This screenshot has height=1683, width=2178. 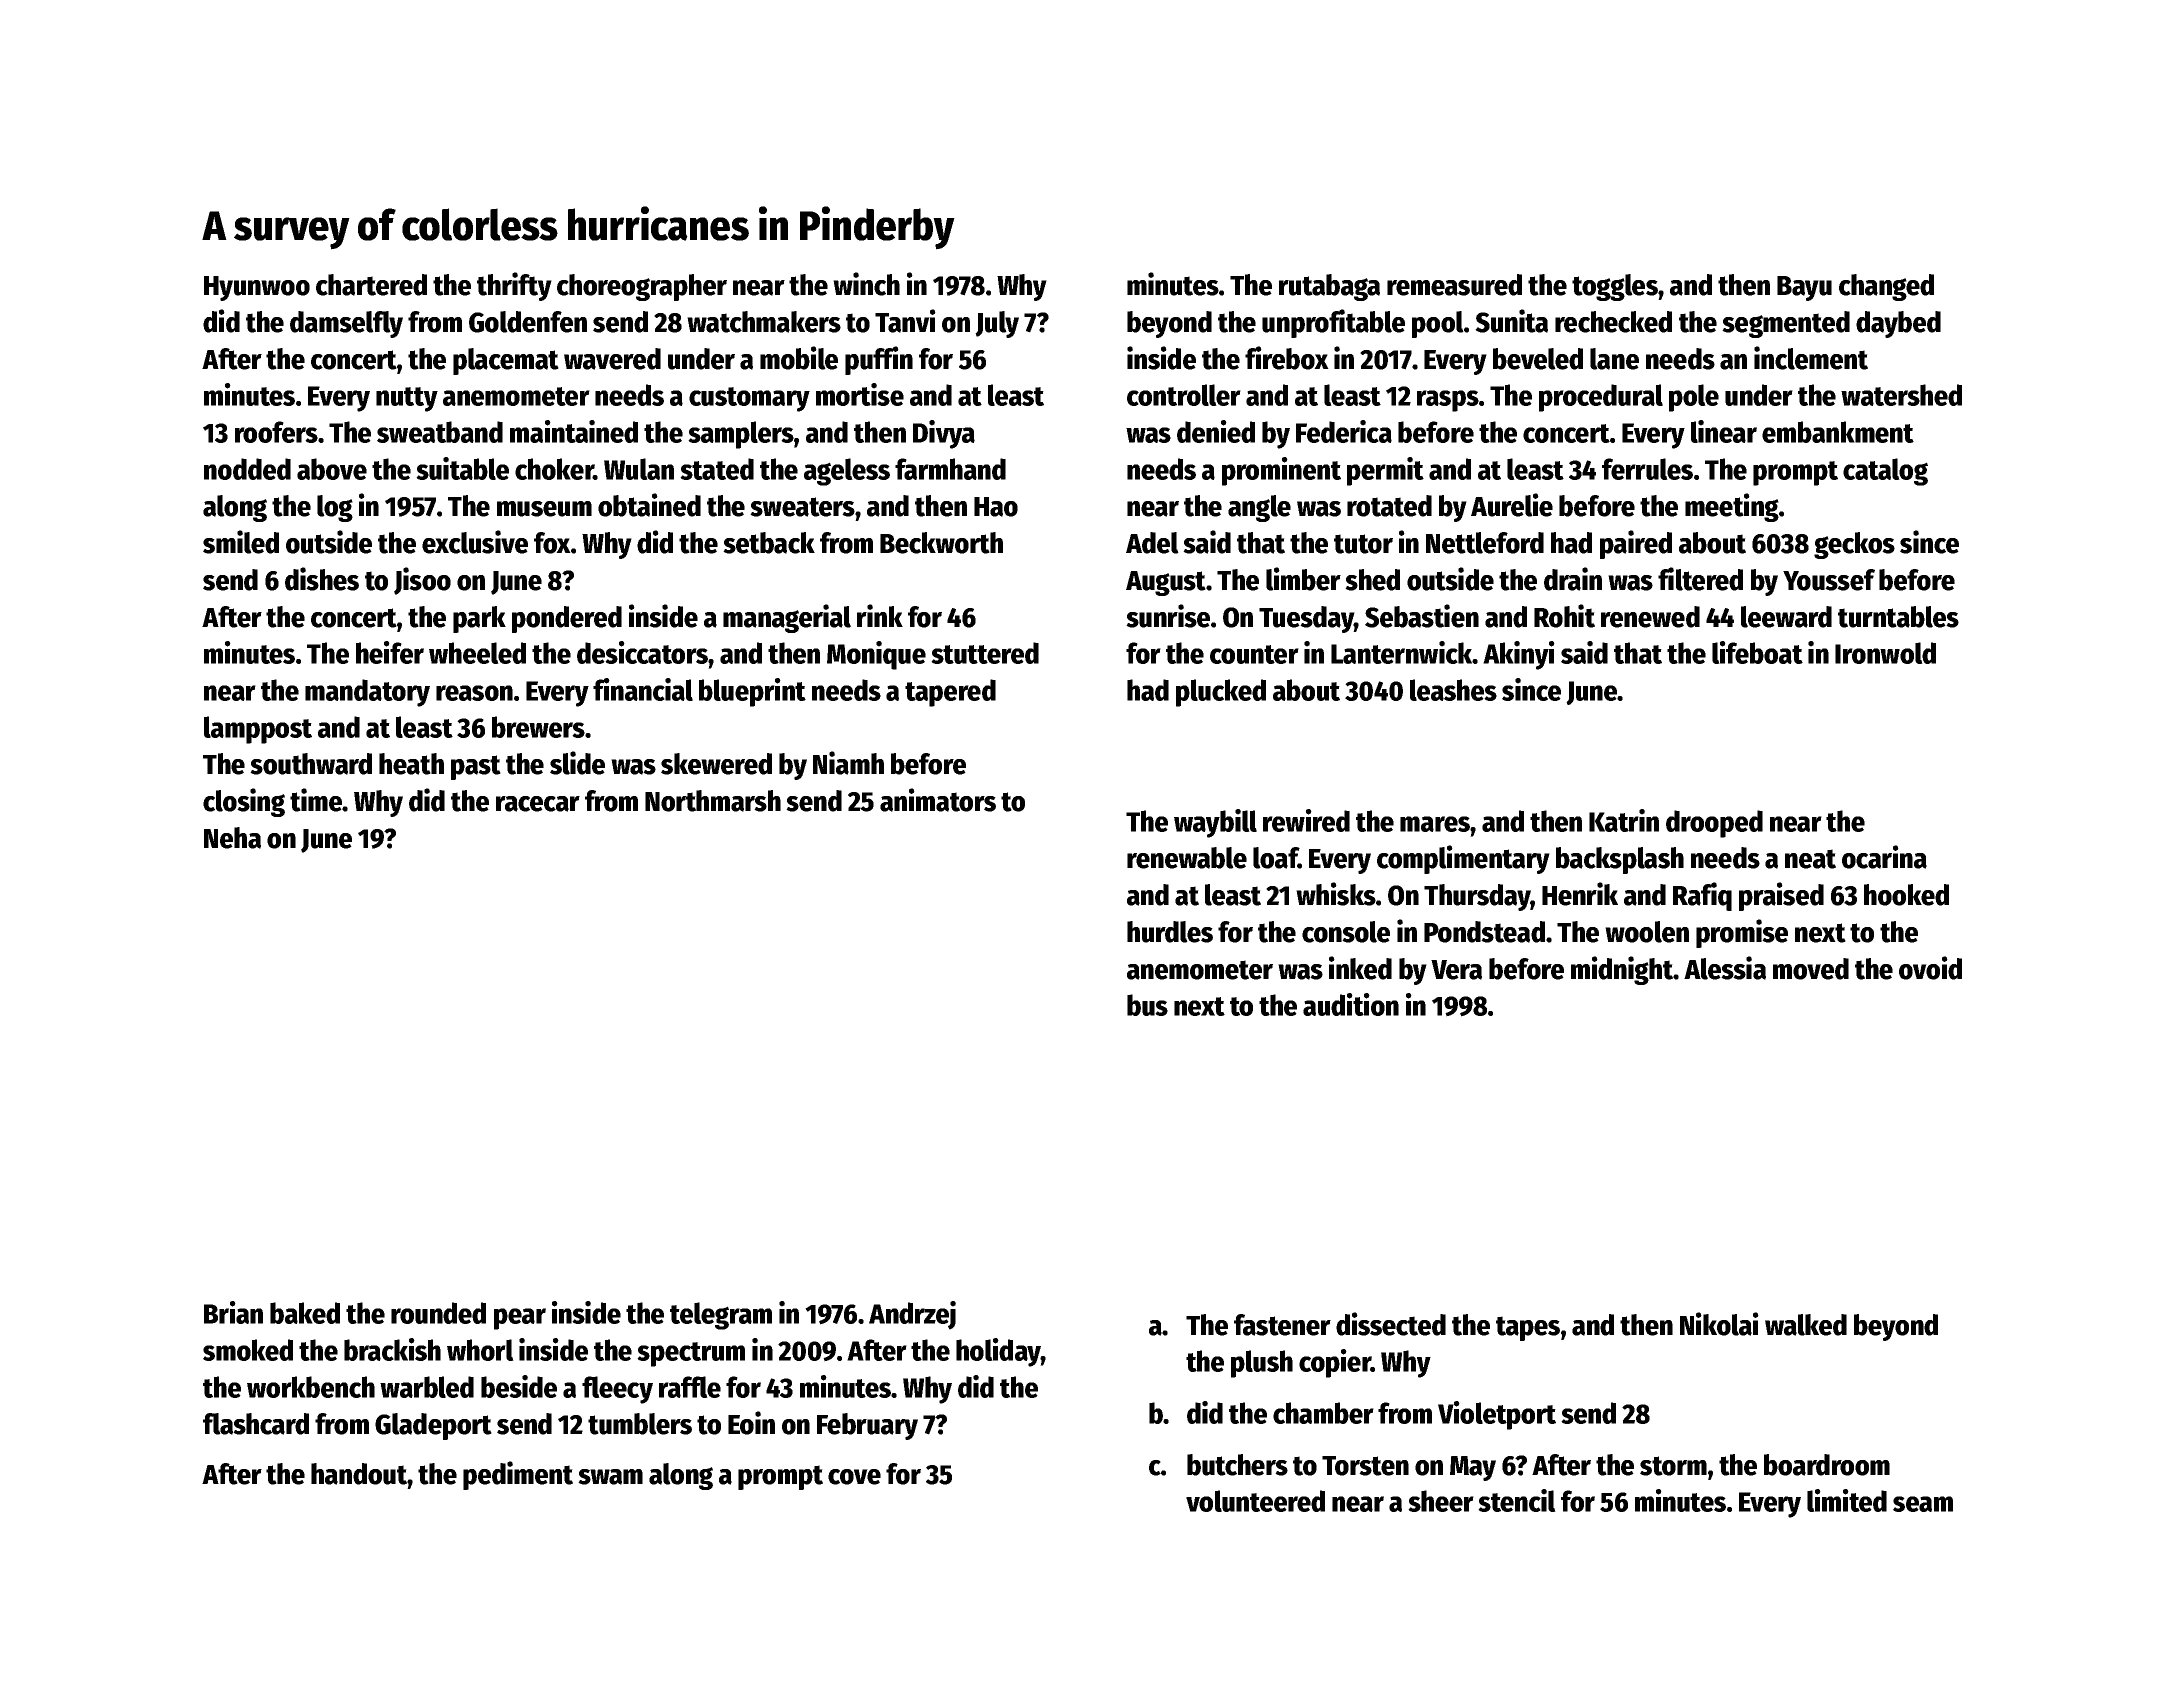 I want to click on plucked, so click(x=1221, y=693).
